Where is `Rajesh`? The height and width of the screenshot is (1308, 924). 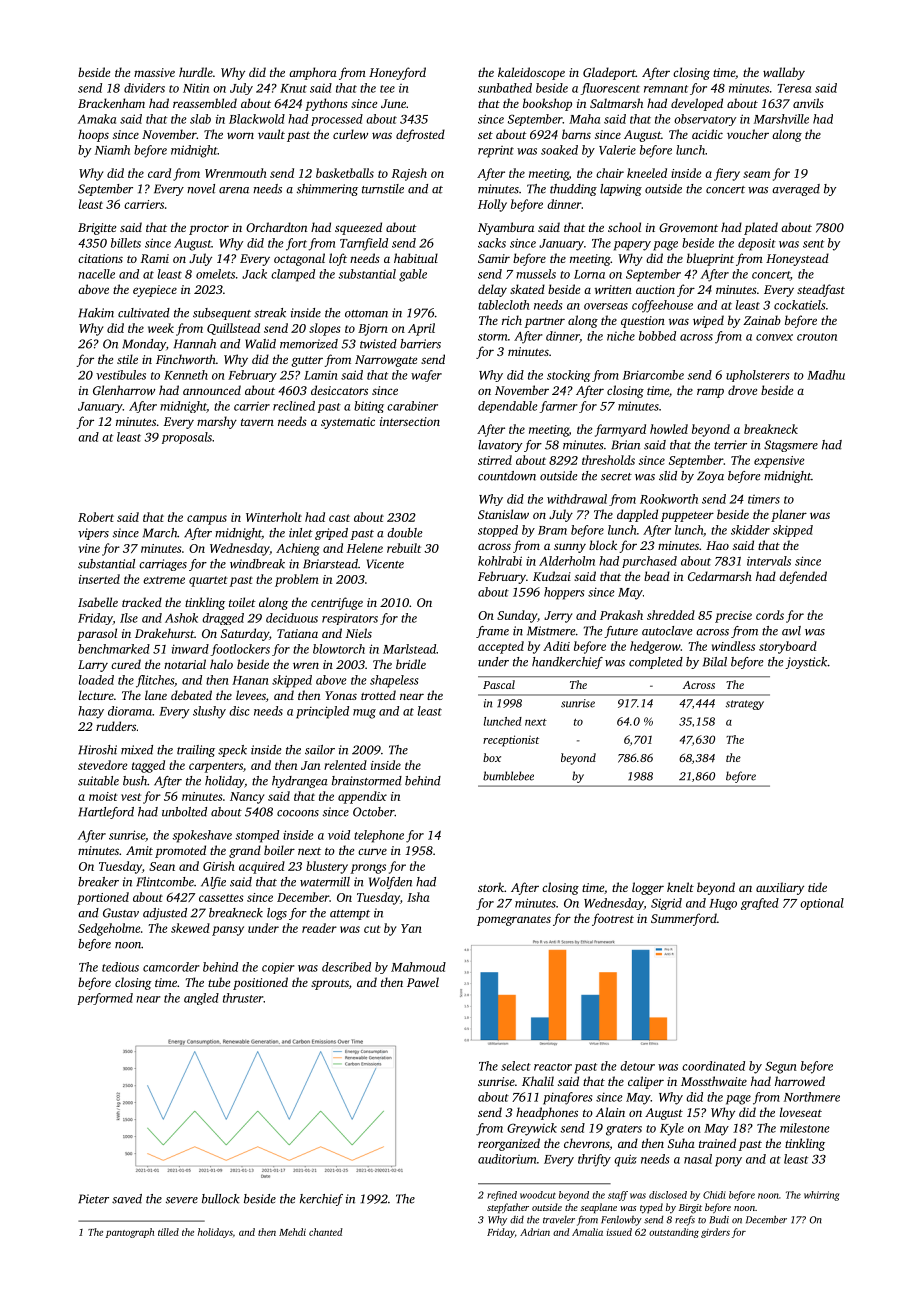
Rajesh is located at coordinates (409, 174).
